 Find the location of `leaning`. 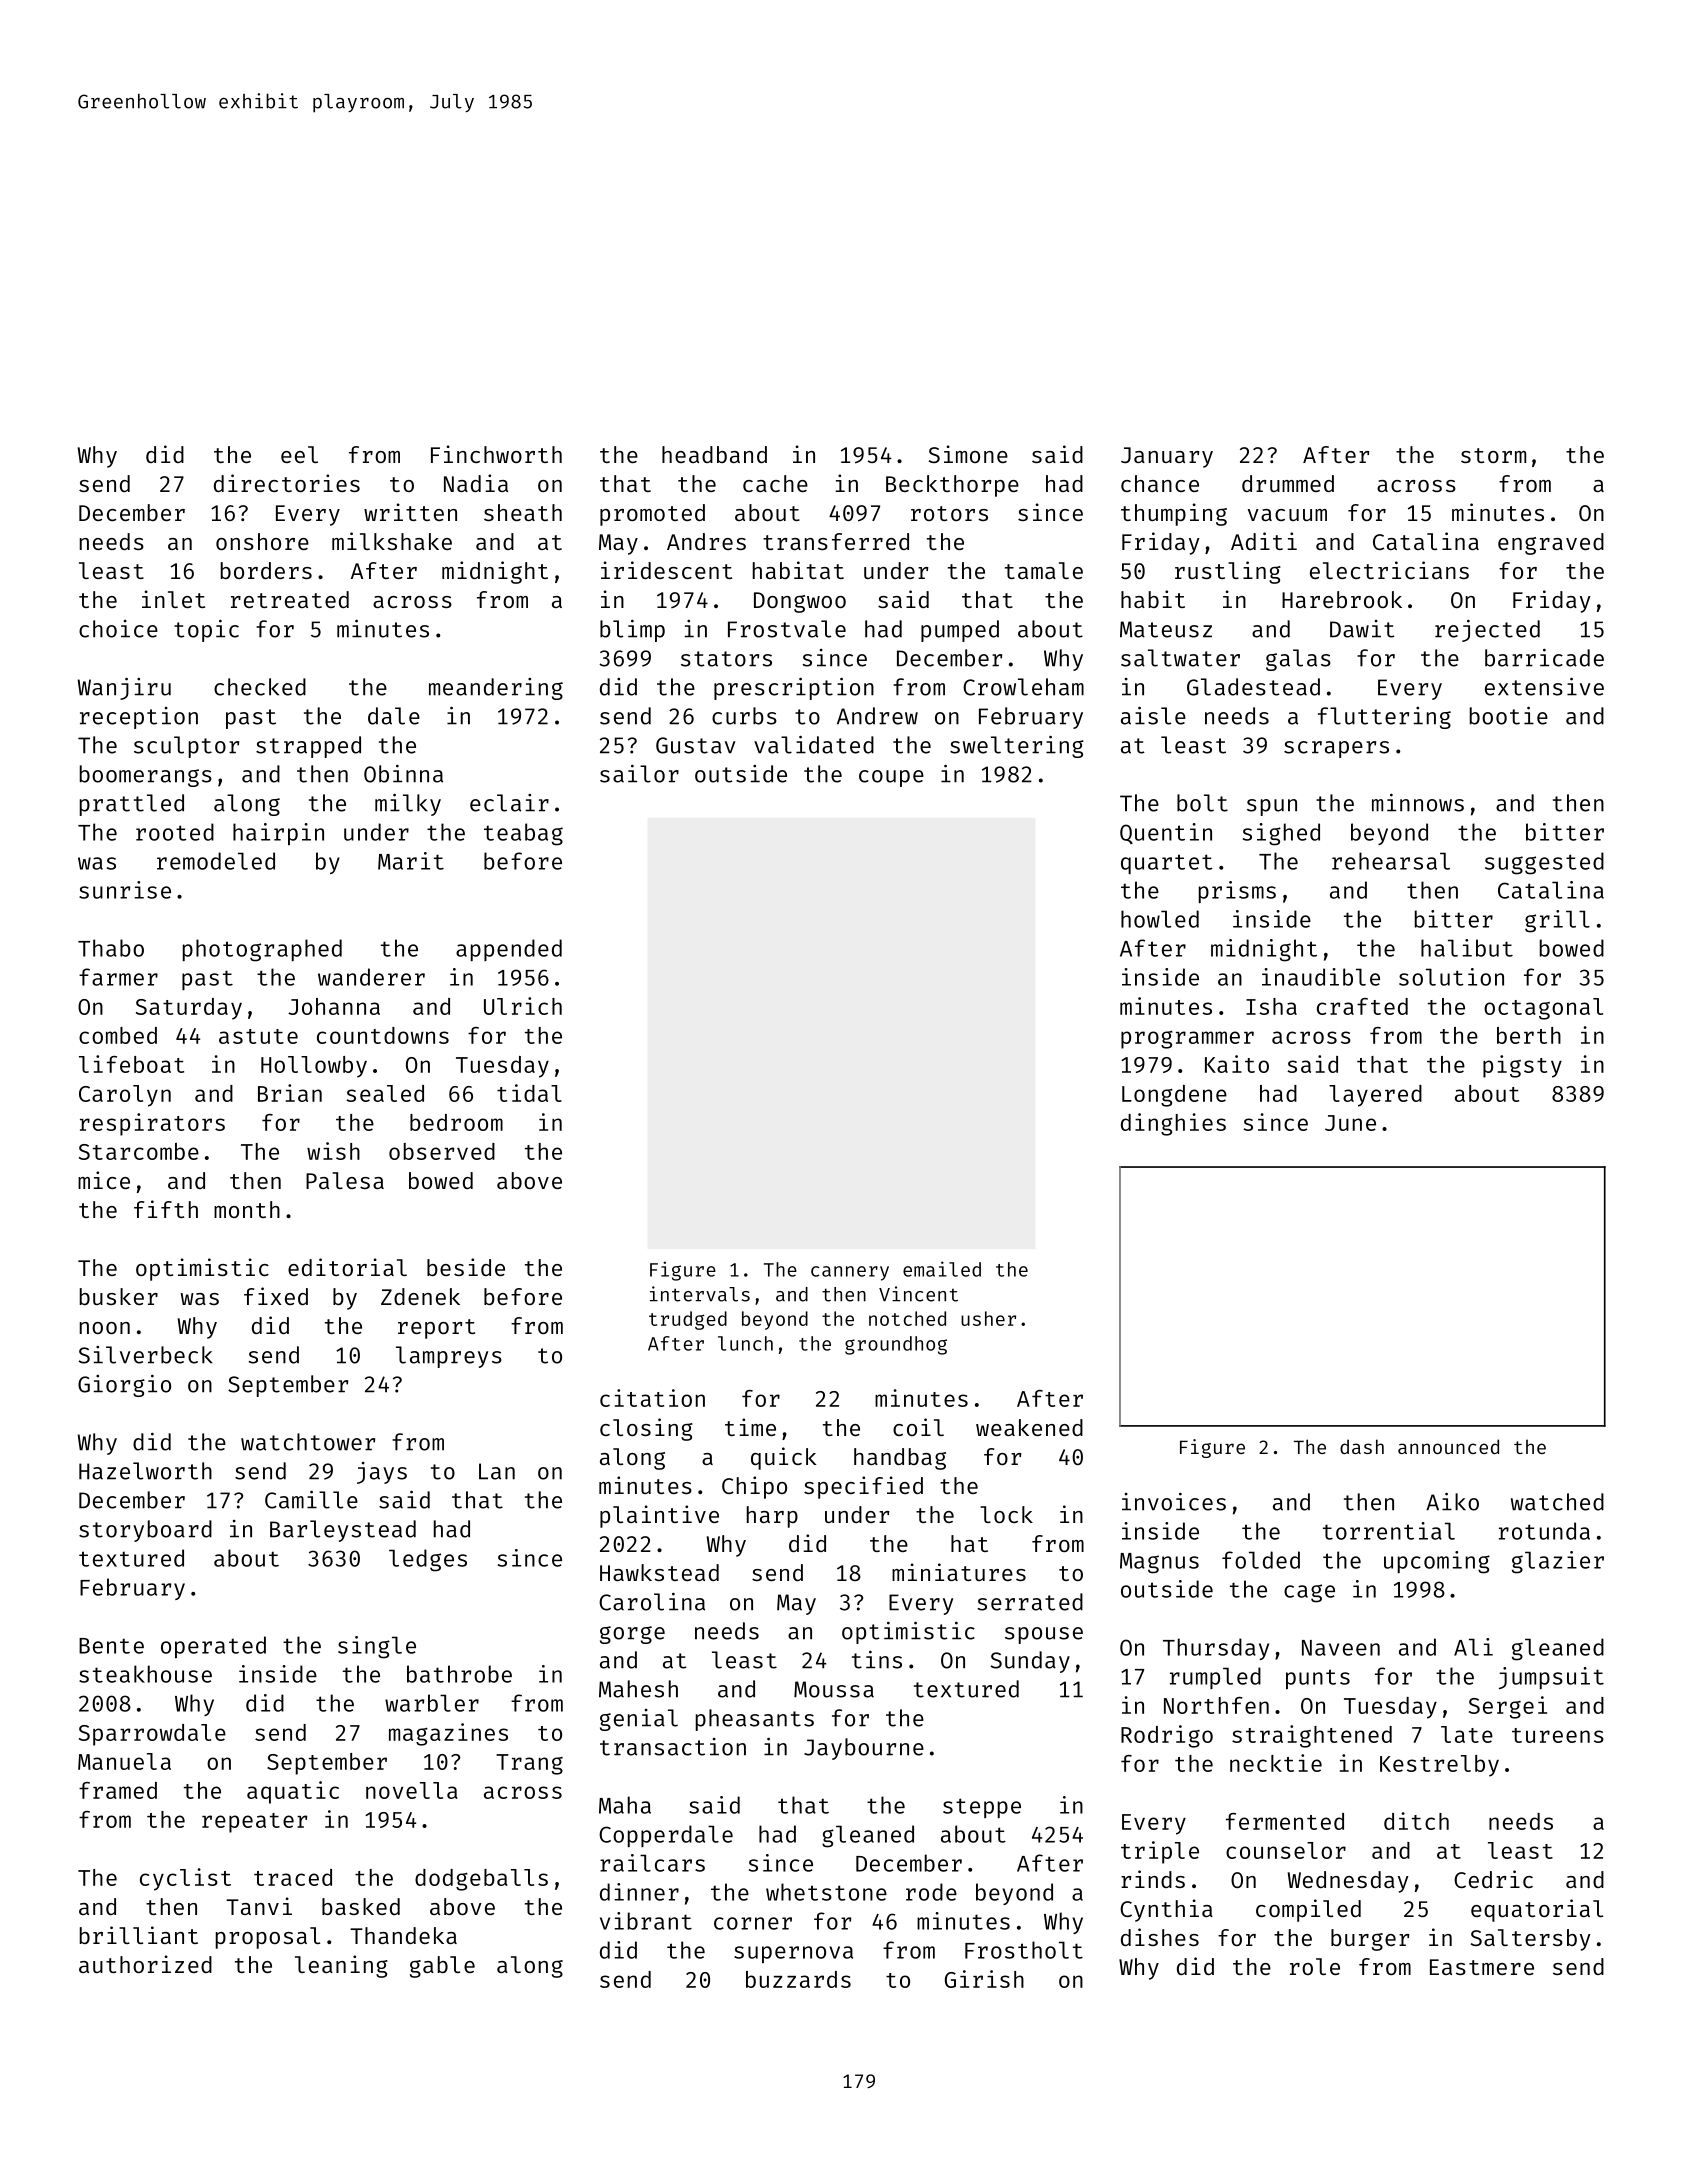

leaning is located at coordinates (341, 1966).
